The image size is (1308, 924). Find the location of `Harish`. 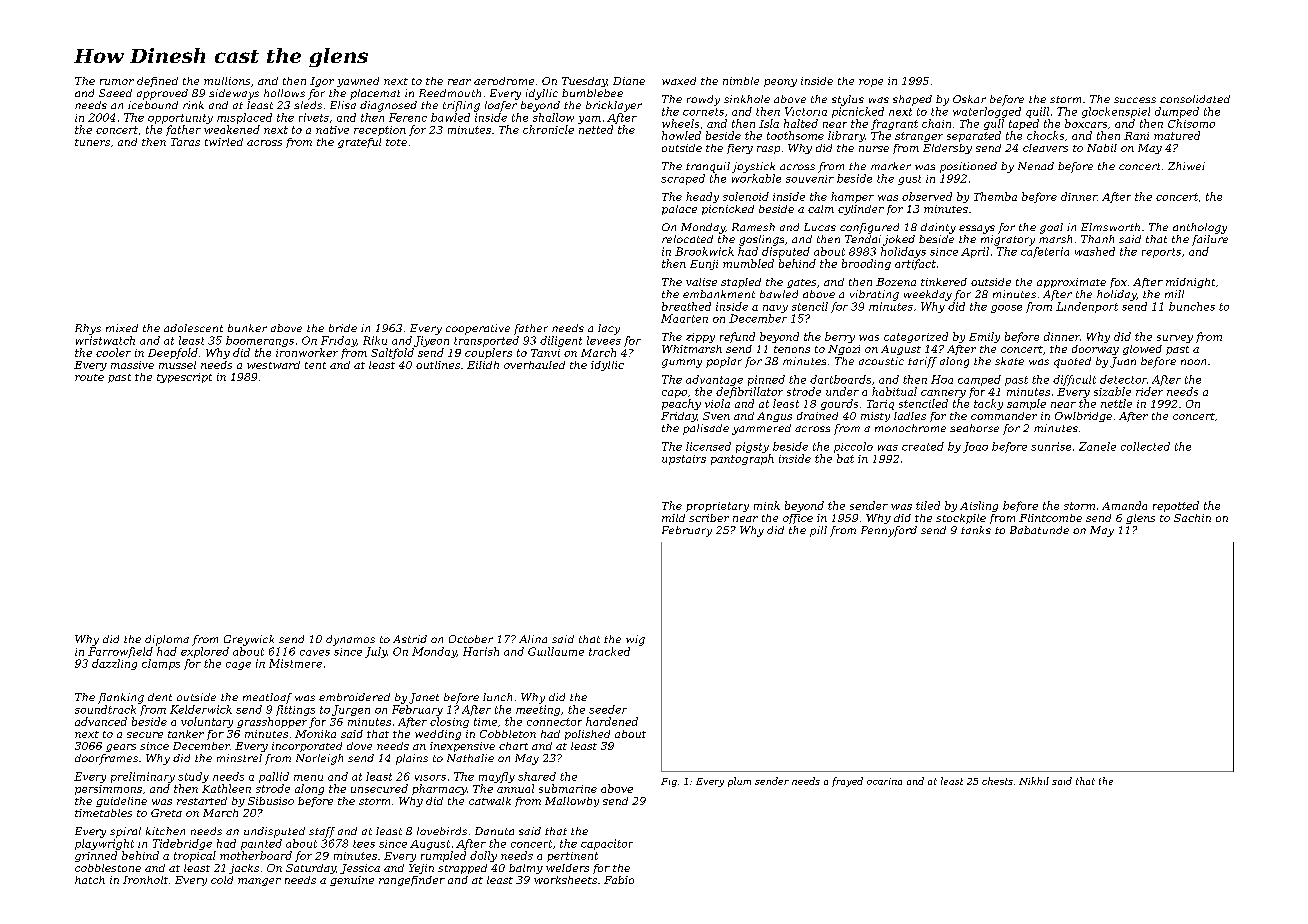

Harish is located at coordinates (481, 651).
